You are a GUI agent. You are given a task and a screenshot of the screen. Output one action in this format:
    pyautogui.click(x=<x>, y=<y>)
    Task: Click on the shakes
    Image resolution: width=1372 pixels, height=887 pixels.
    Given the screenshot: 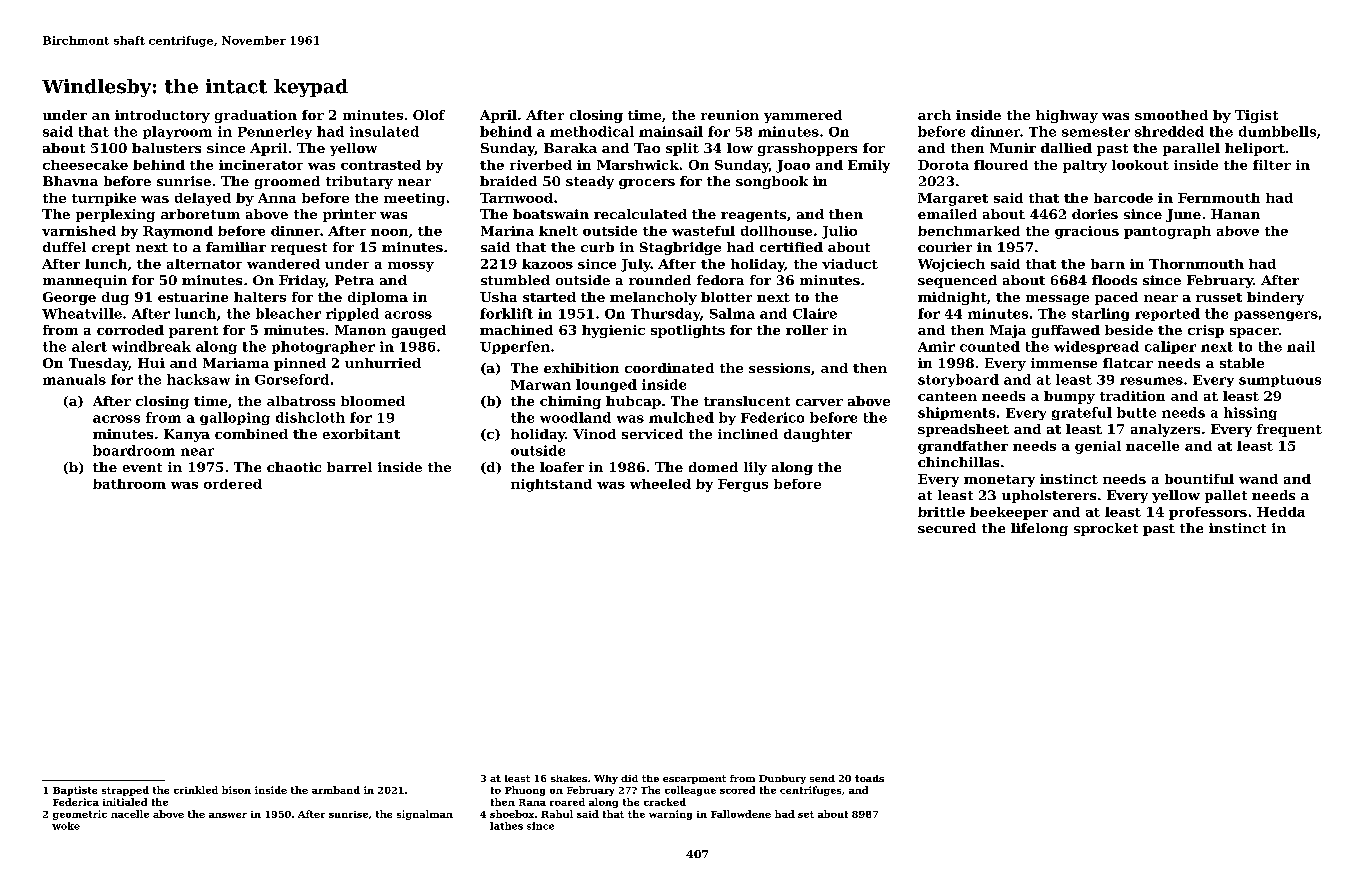 What is the action you would take?
    pyautogui.click(x=569, y=778)
